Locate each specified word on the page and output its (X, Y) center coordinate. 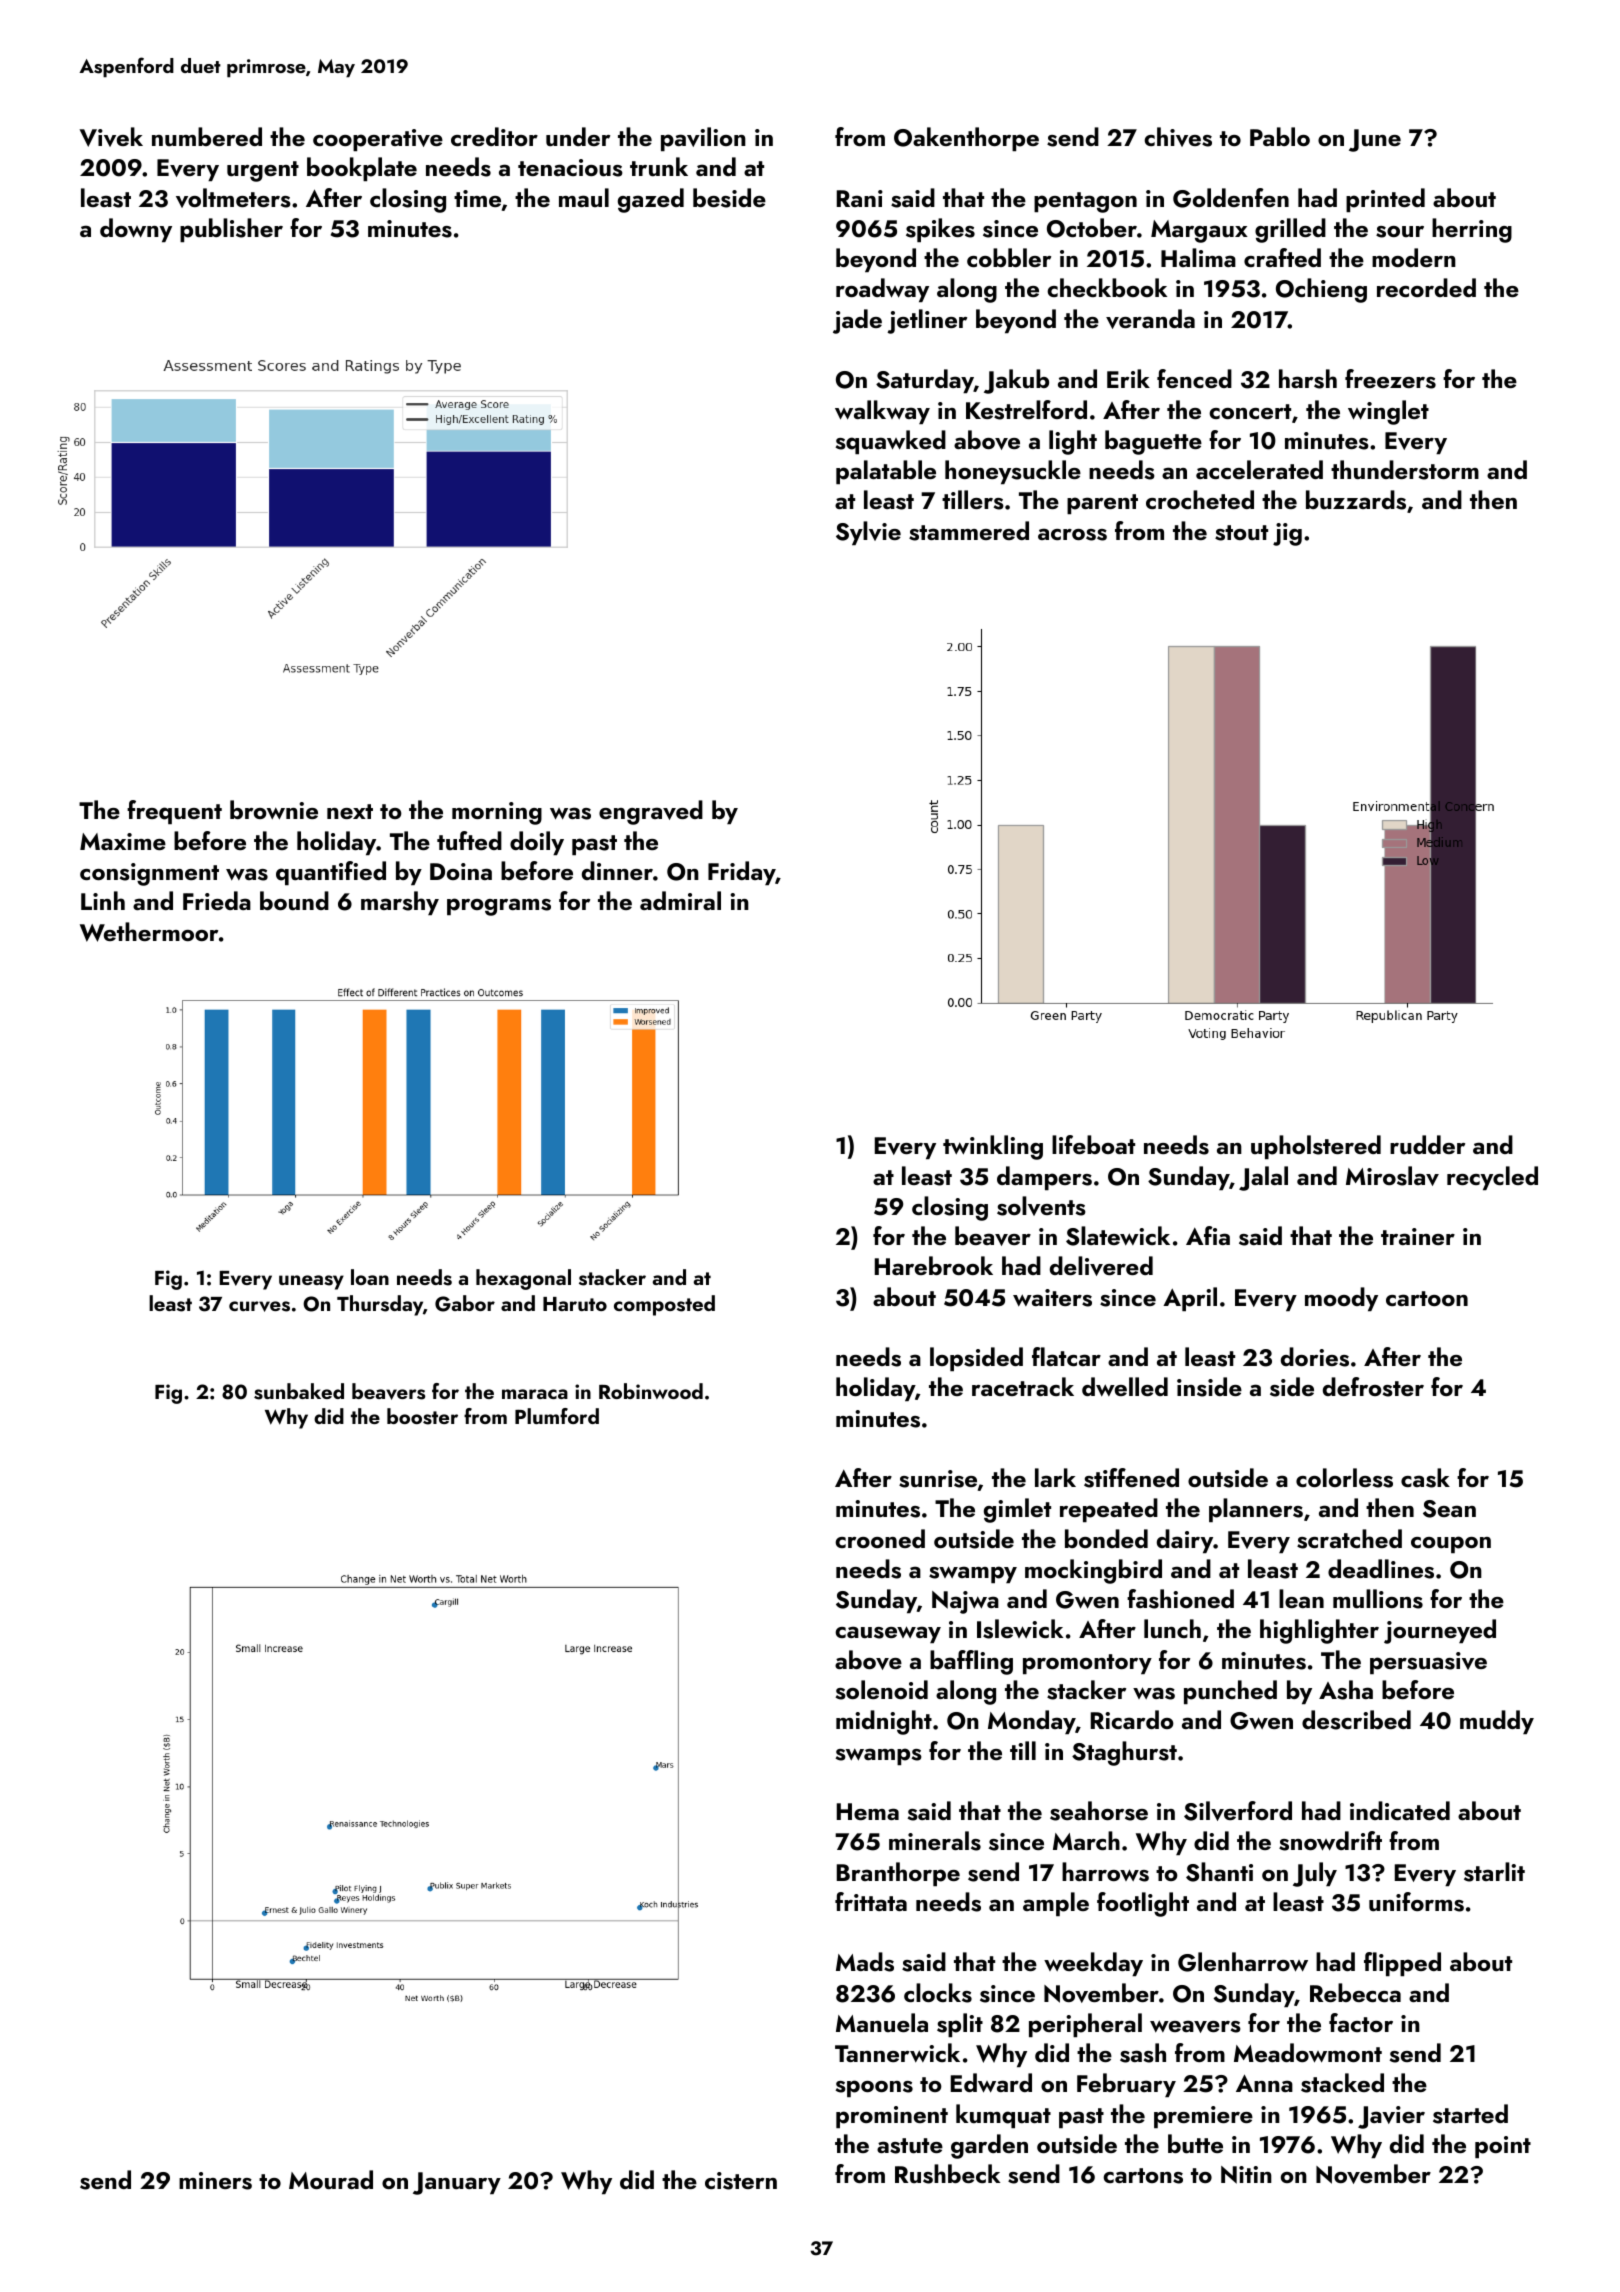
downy (136, 230)
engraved (651, 812)
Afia (1208, 1235)
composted (664, 1305)
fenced (1194, 378)
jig (1287, 534)
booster (422, 1416)
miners (215, 2181)
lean (1301, 1598)
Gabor (465, 1303)
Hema (868, 1811)
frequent (174, 812)
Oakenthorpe (966, 139)
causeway (888, 1634)
